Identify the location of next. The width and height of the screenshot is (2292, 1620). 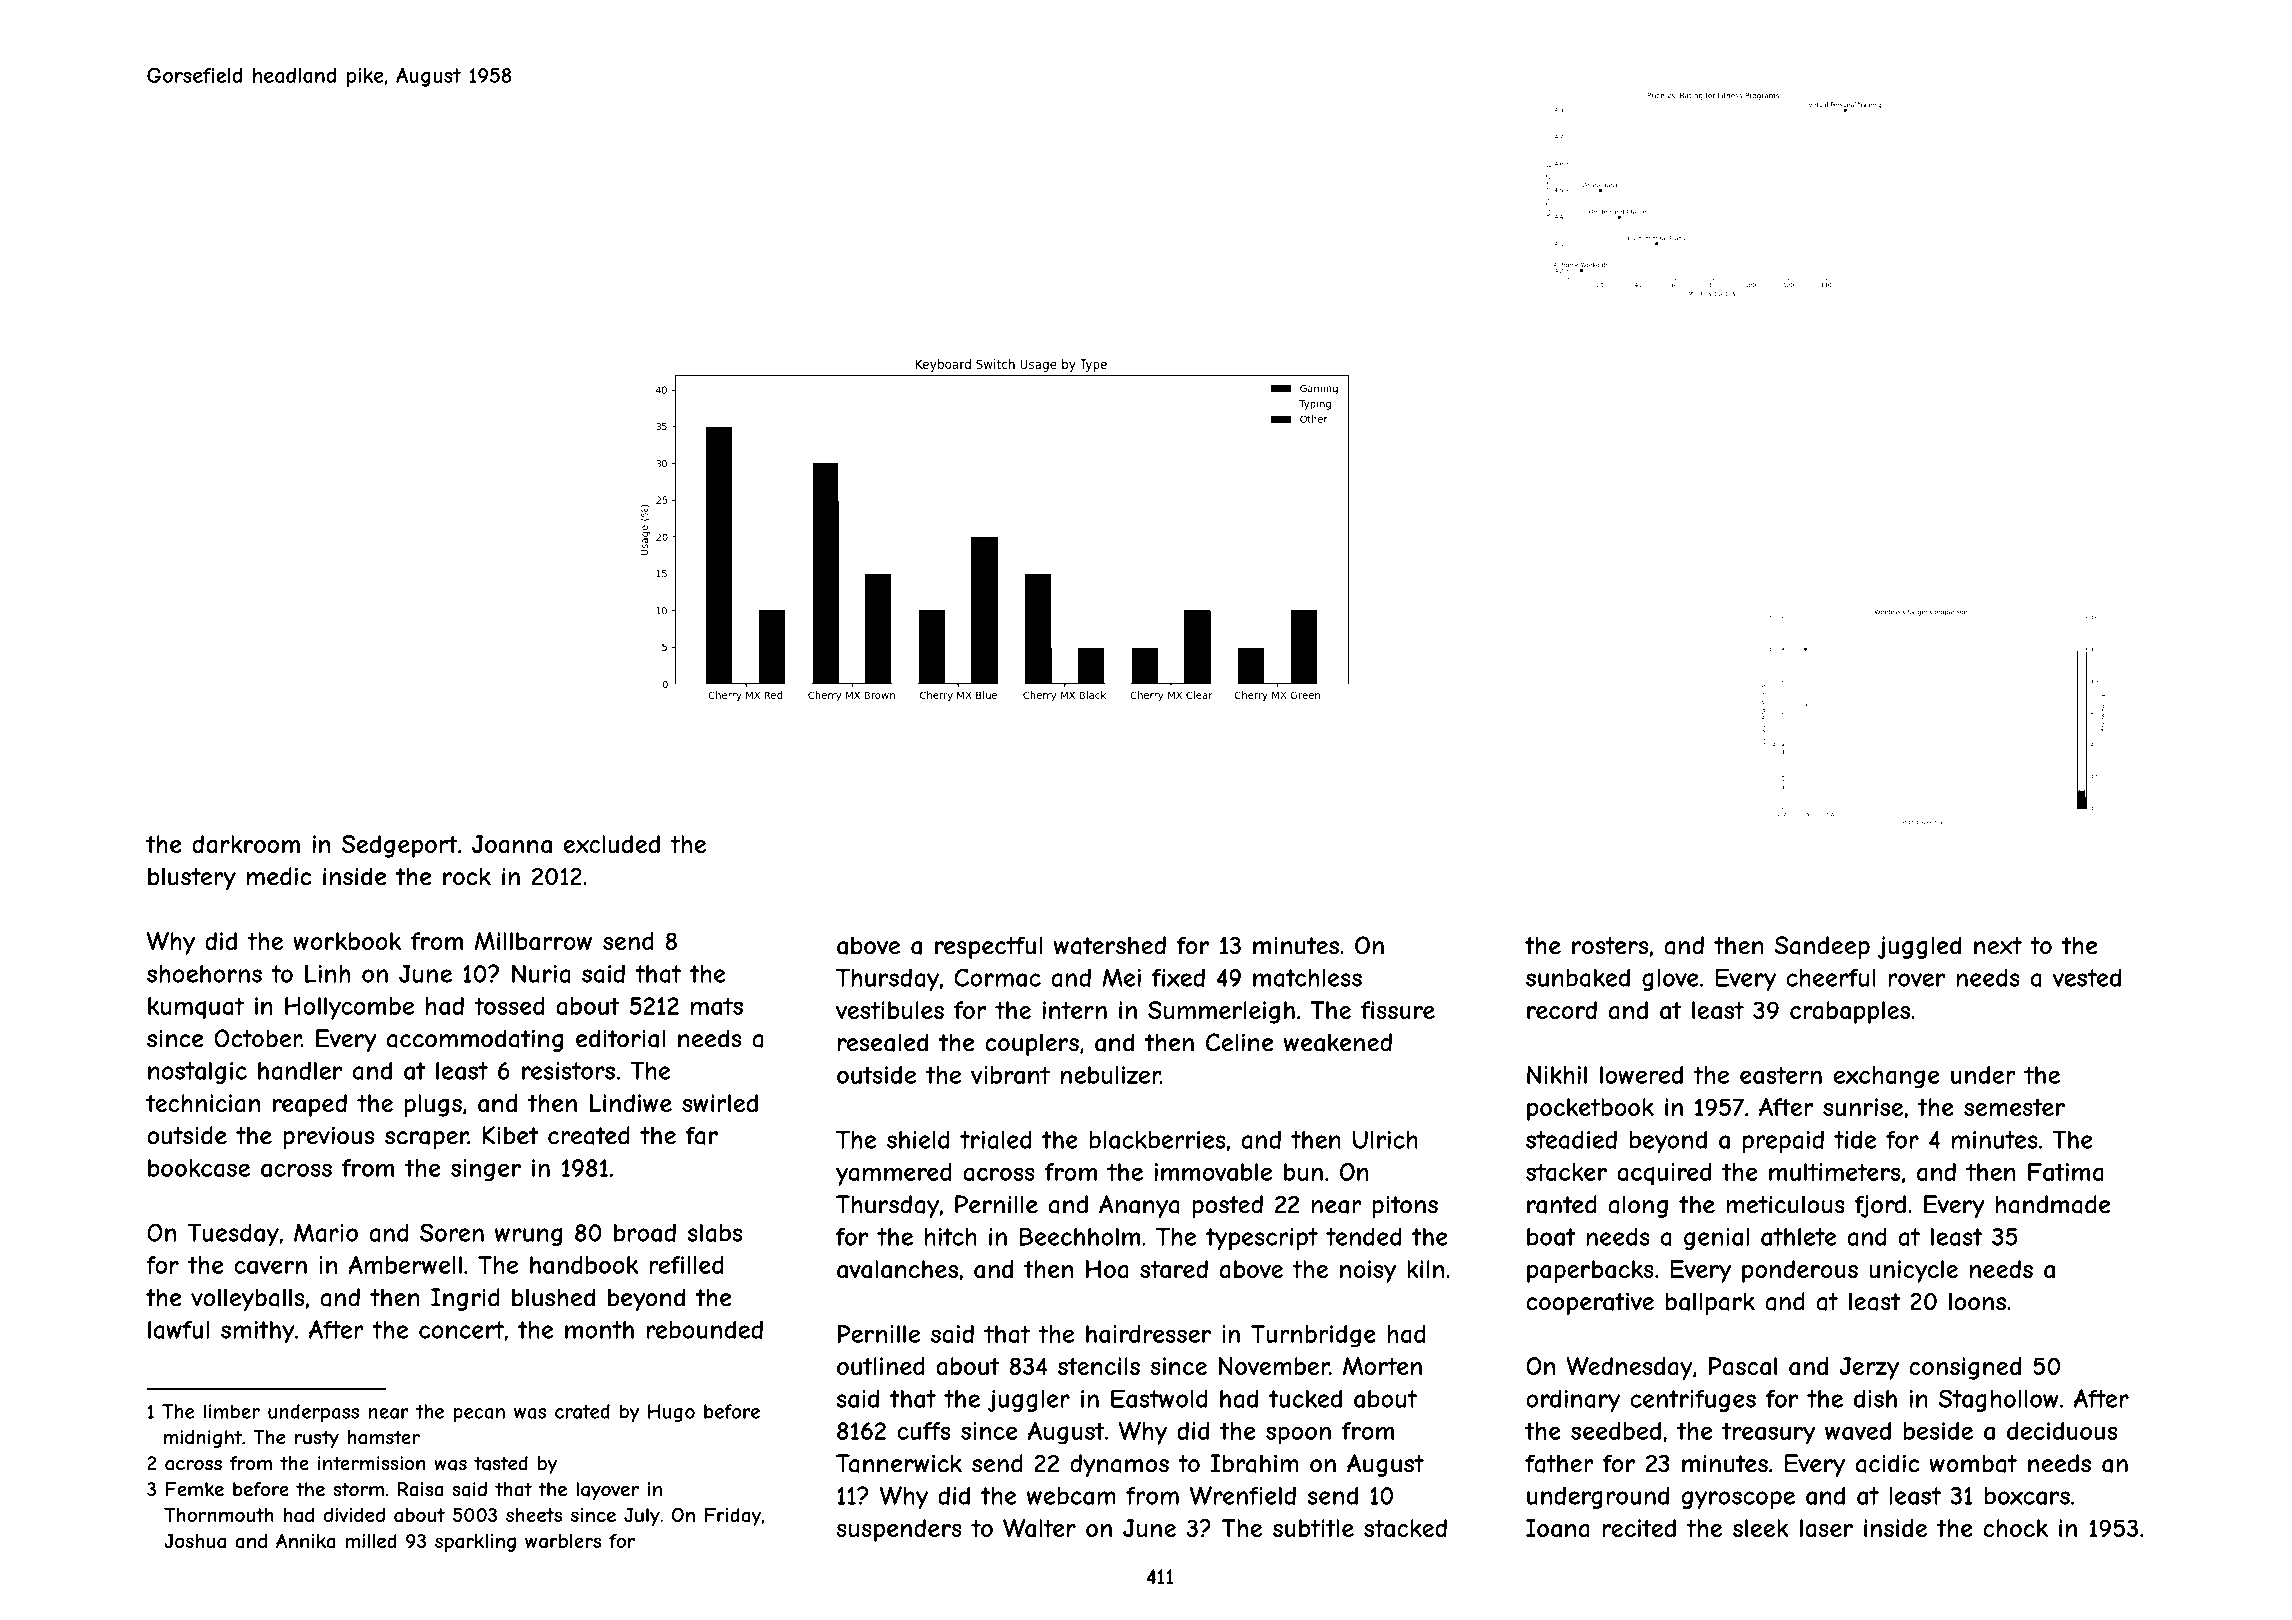
(1998, 946).
